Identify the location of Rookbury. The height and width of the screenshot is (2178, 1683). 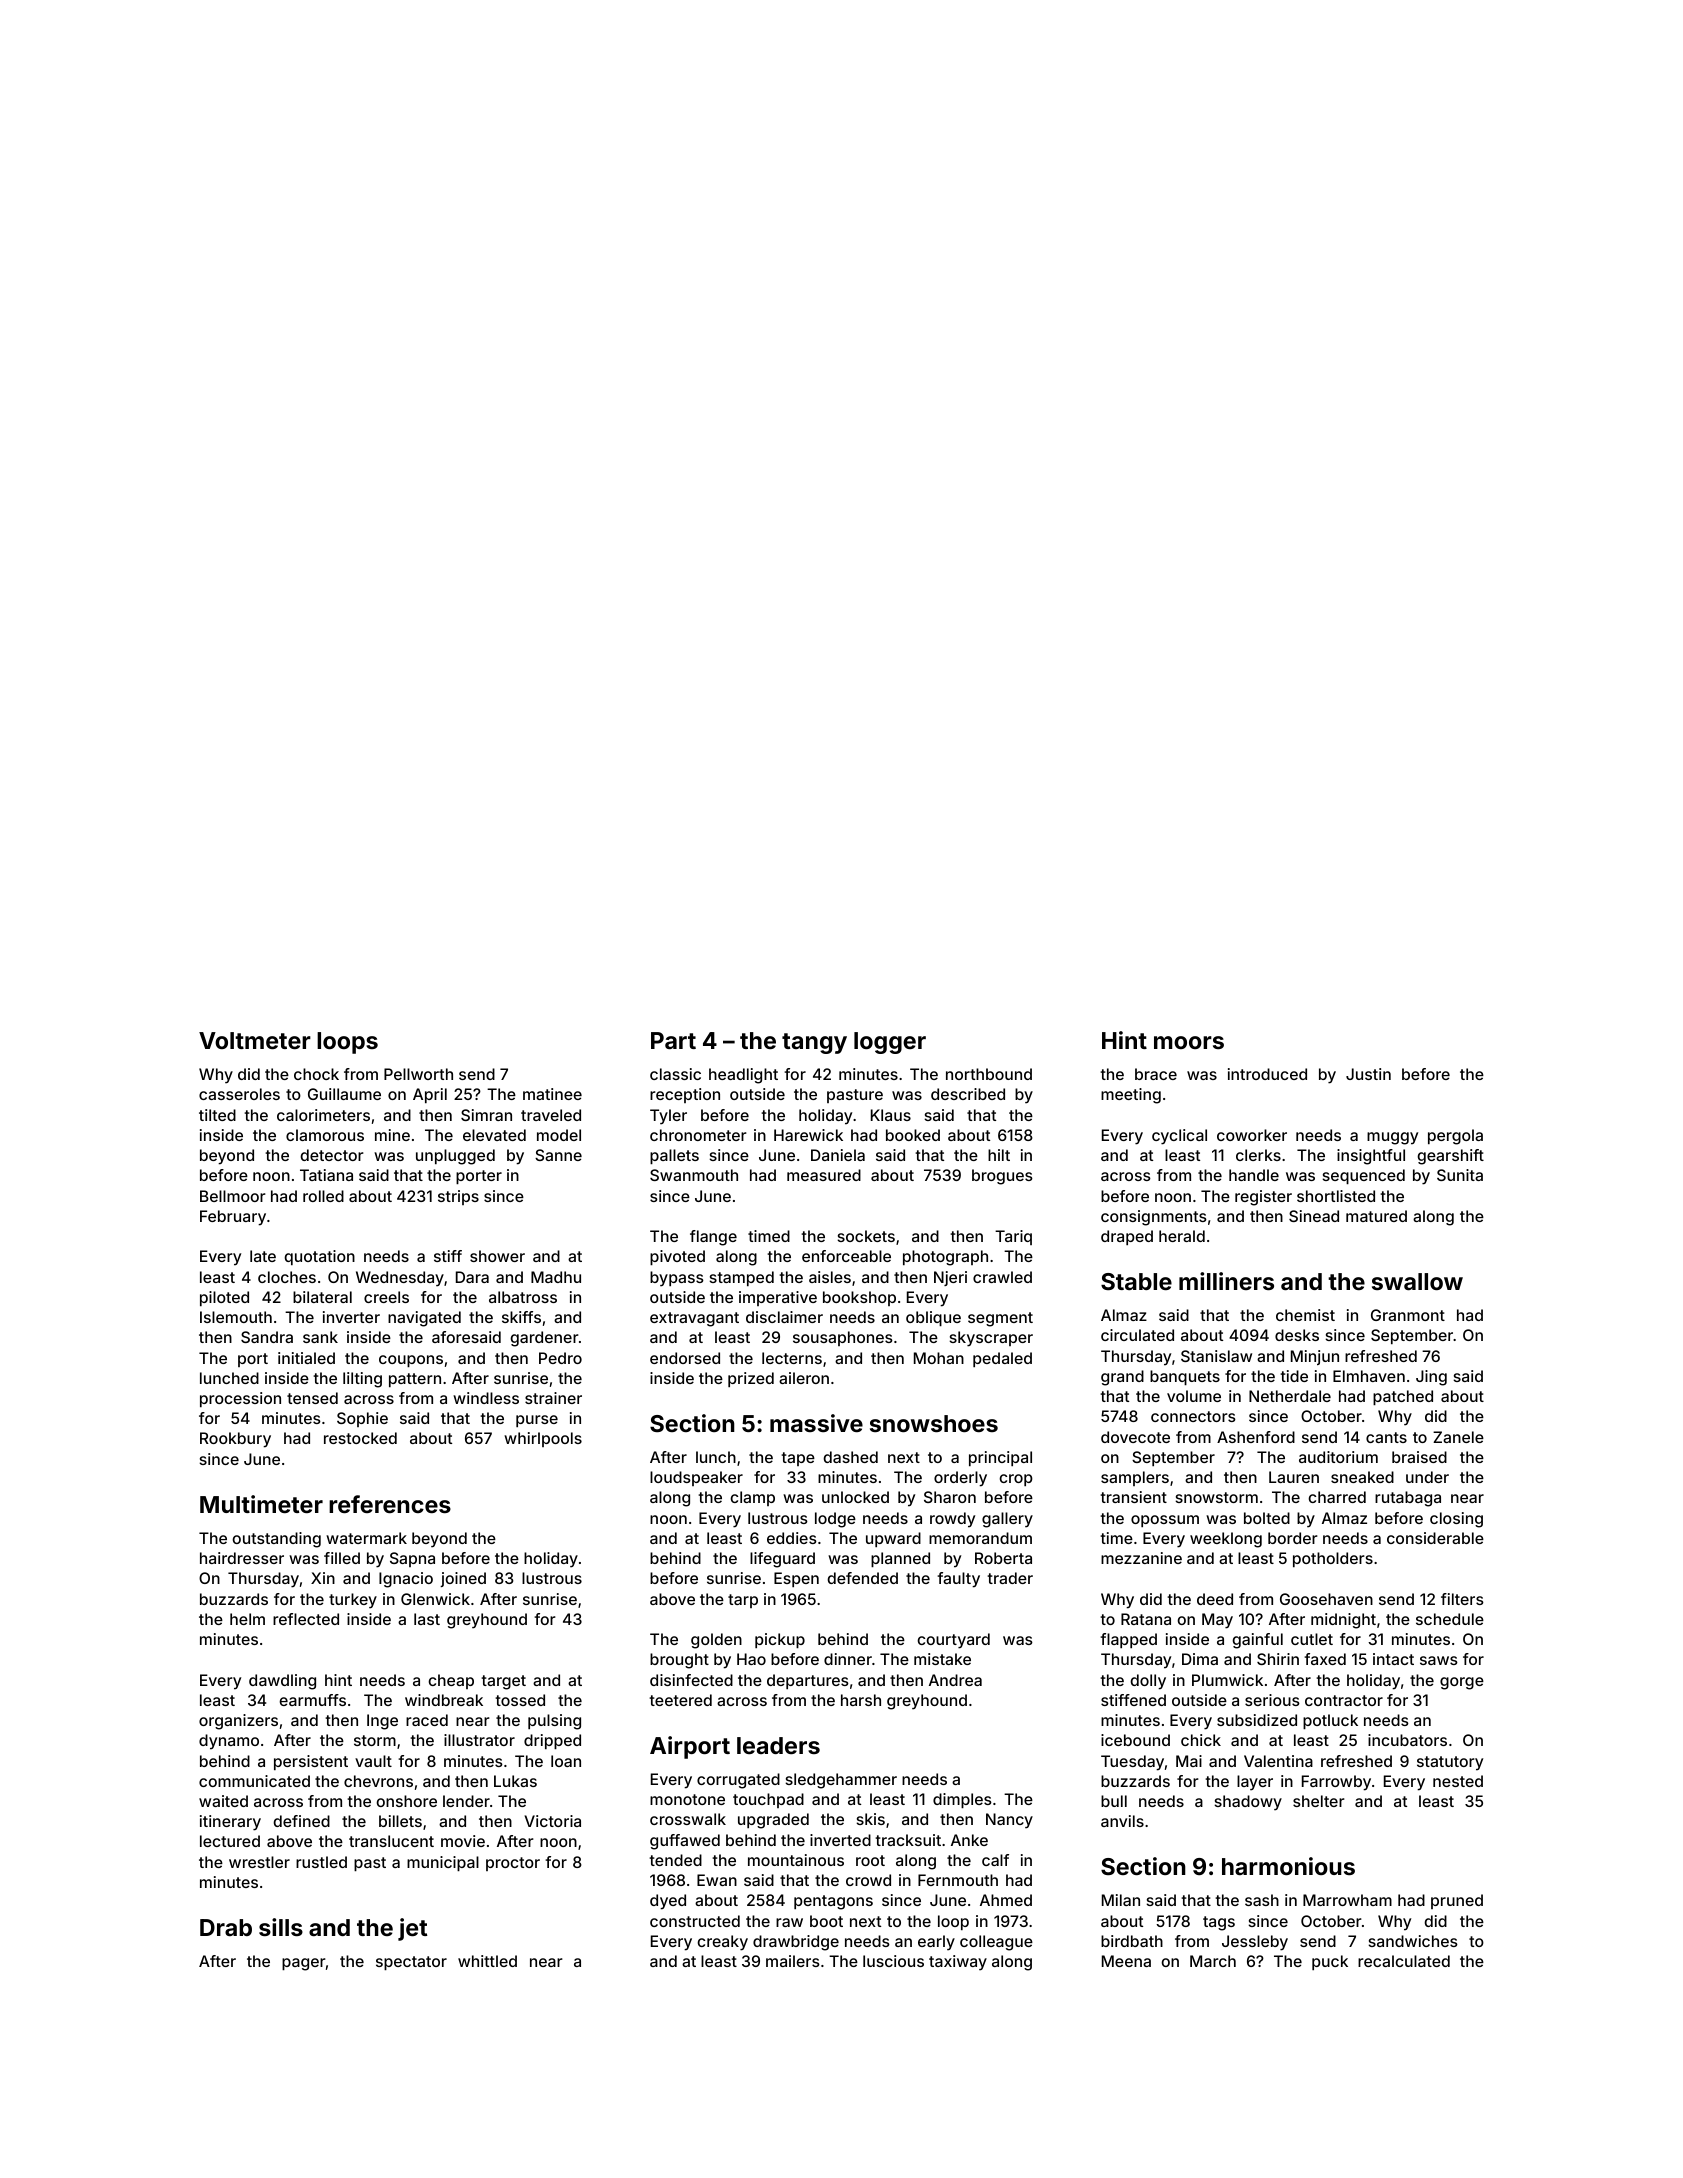
(235, 1440).
